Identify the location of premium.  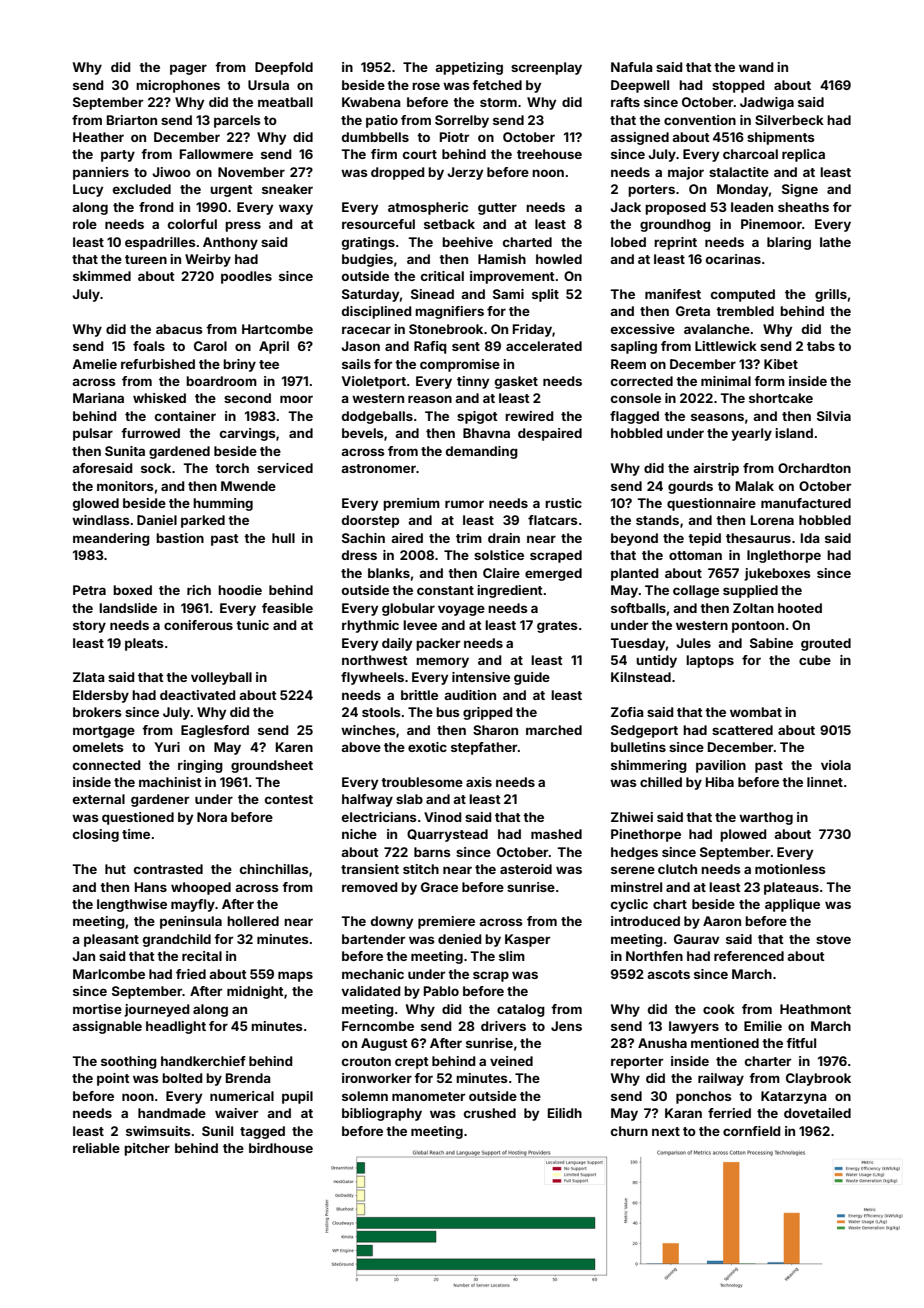
(411, 504).
